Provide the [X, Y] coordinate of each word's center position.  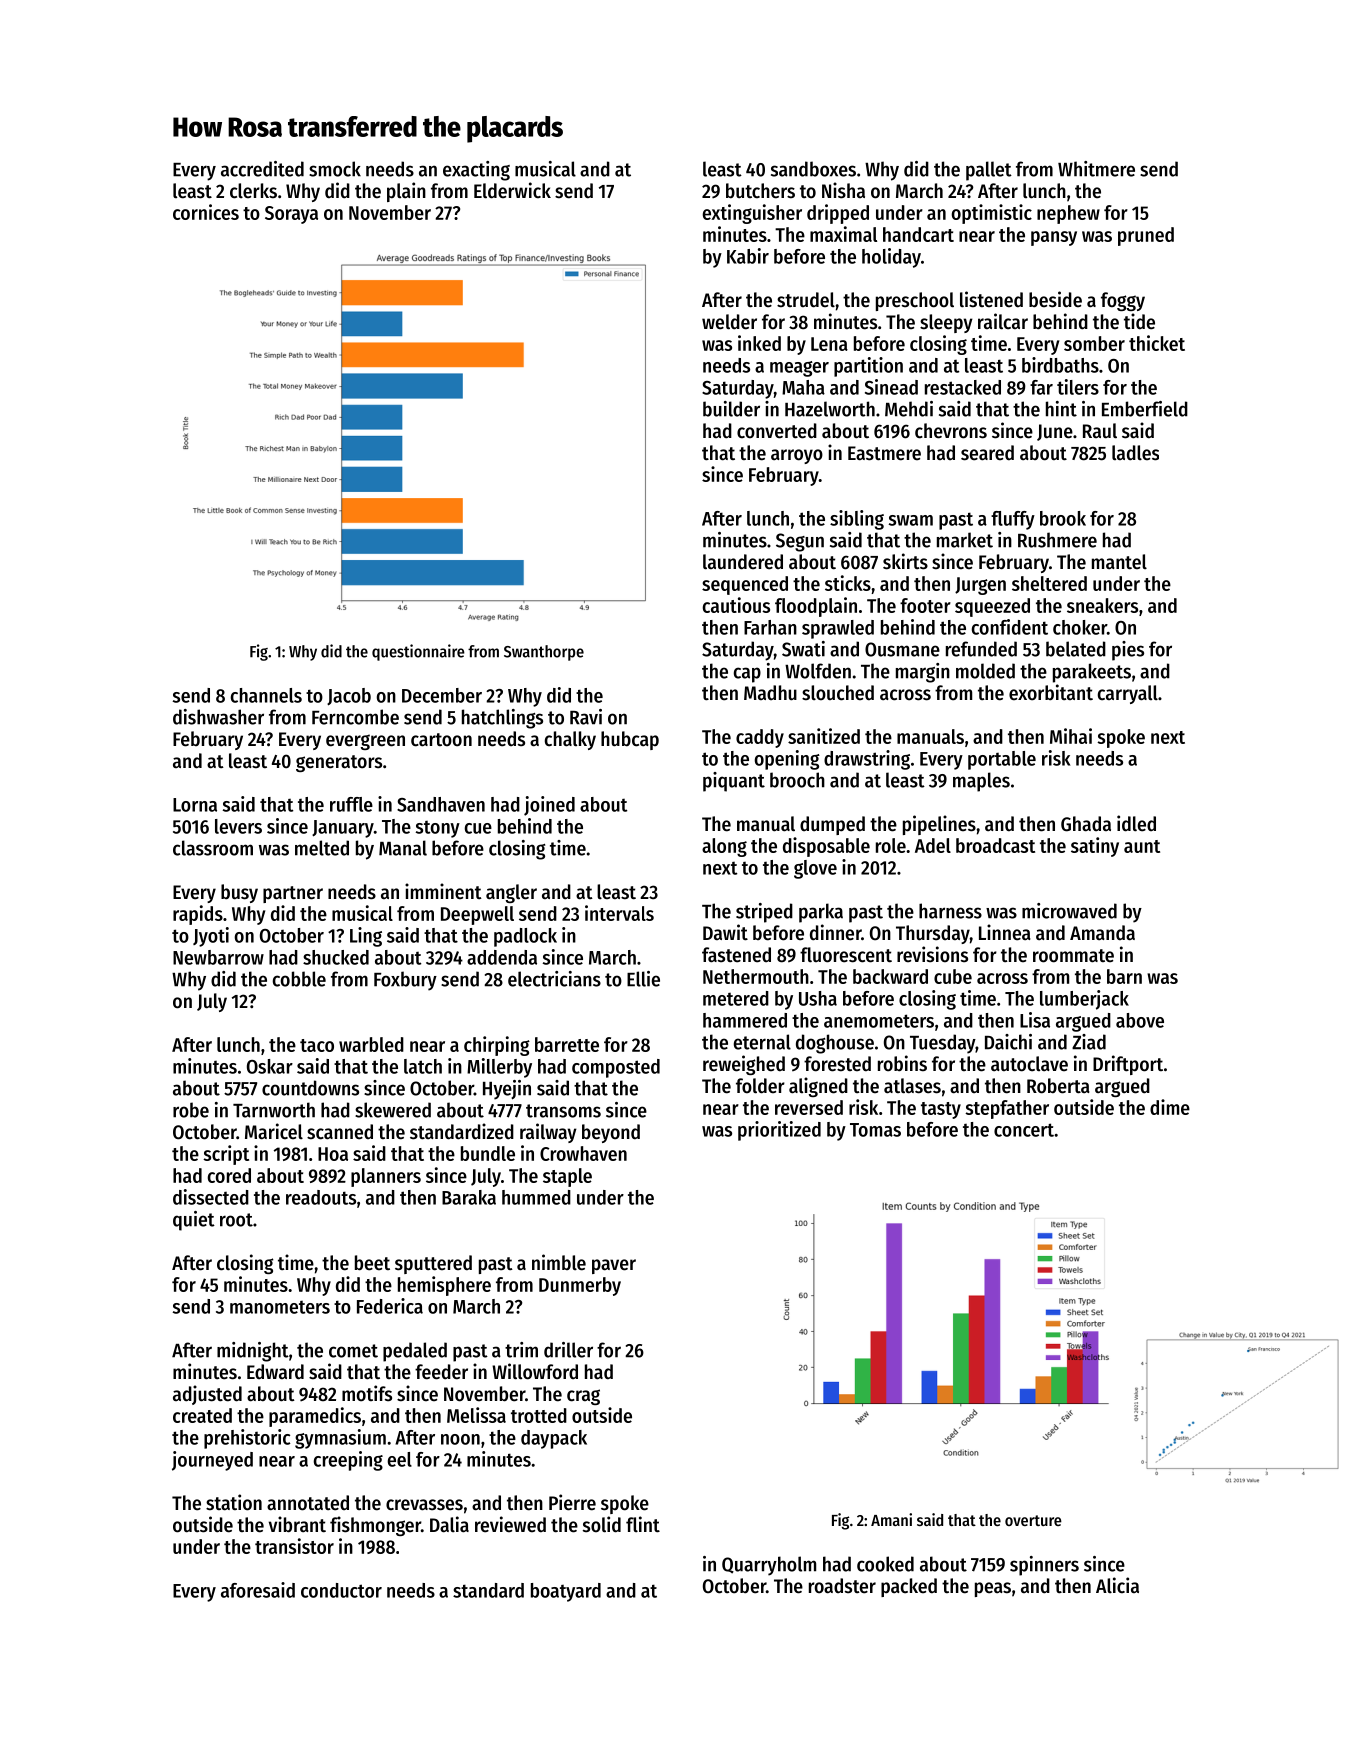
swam [911, 520]
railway [548, 1133]
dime [1170, 1107]
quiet [194, 1221]
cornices [206, 212]
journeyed [212, 1461]
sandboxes [813, 169]
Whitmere [1096, 169]
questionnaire [418, 652]
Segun [800, 542]
